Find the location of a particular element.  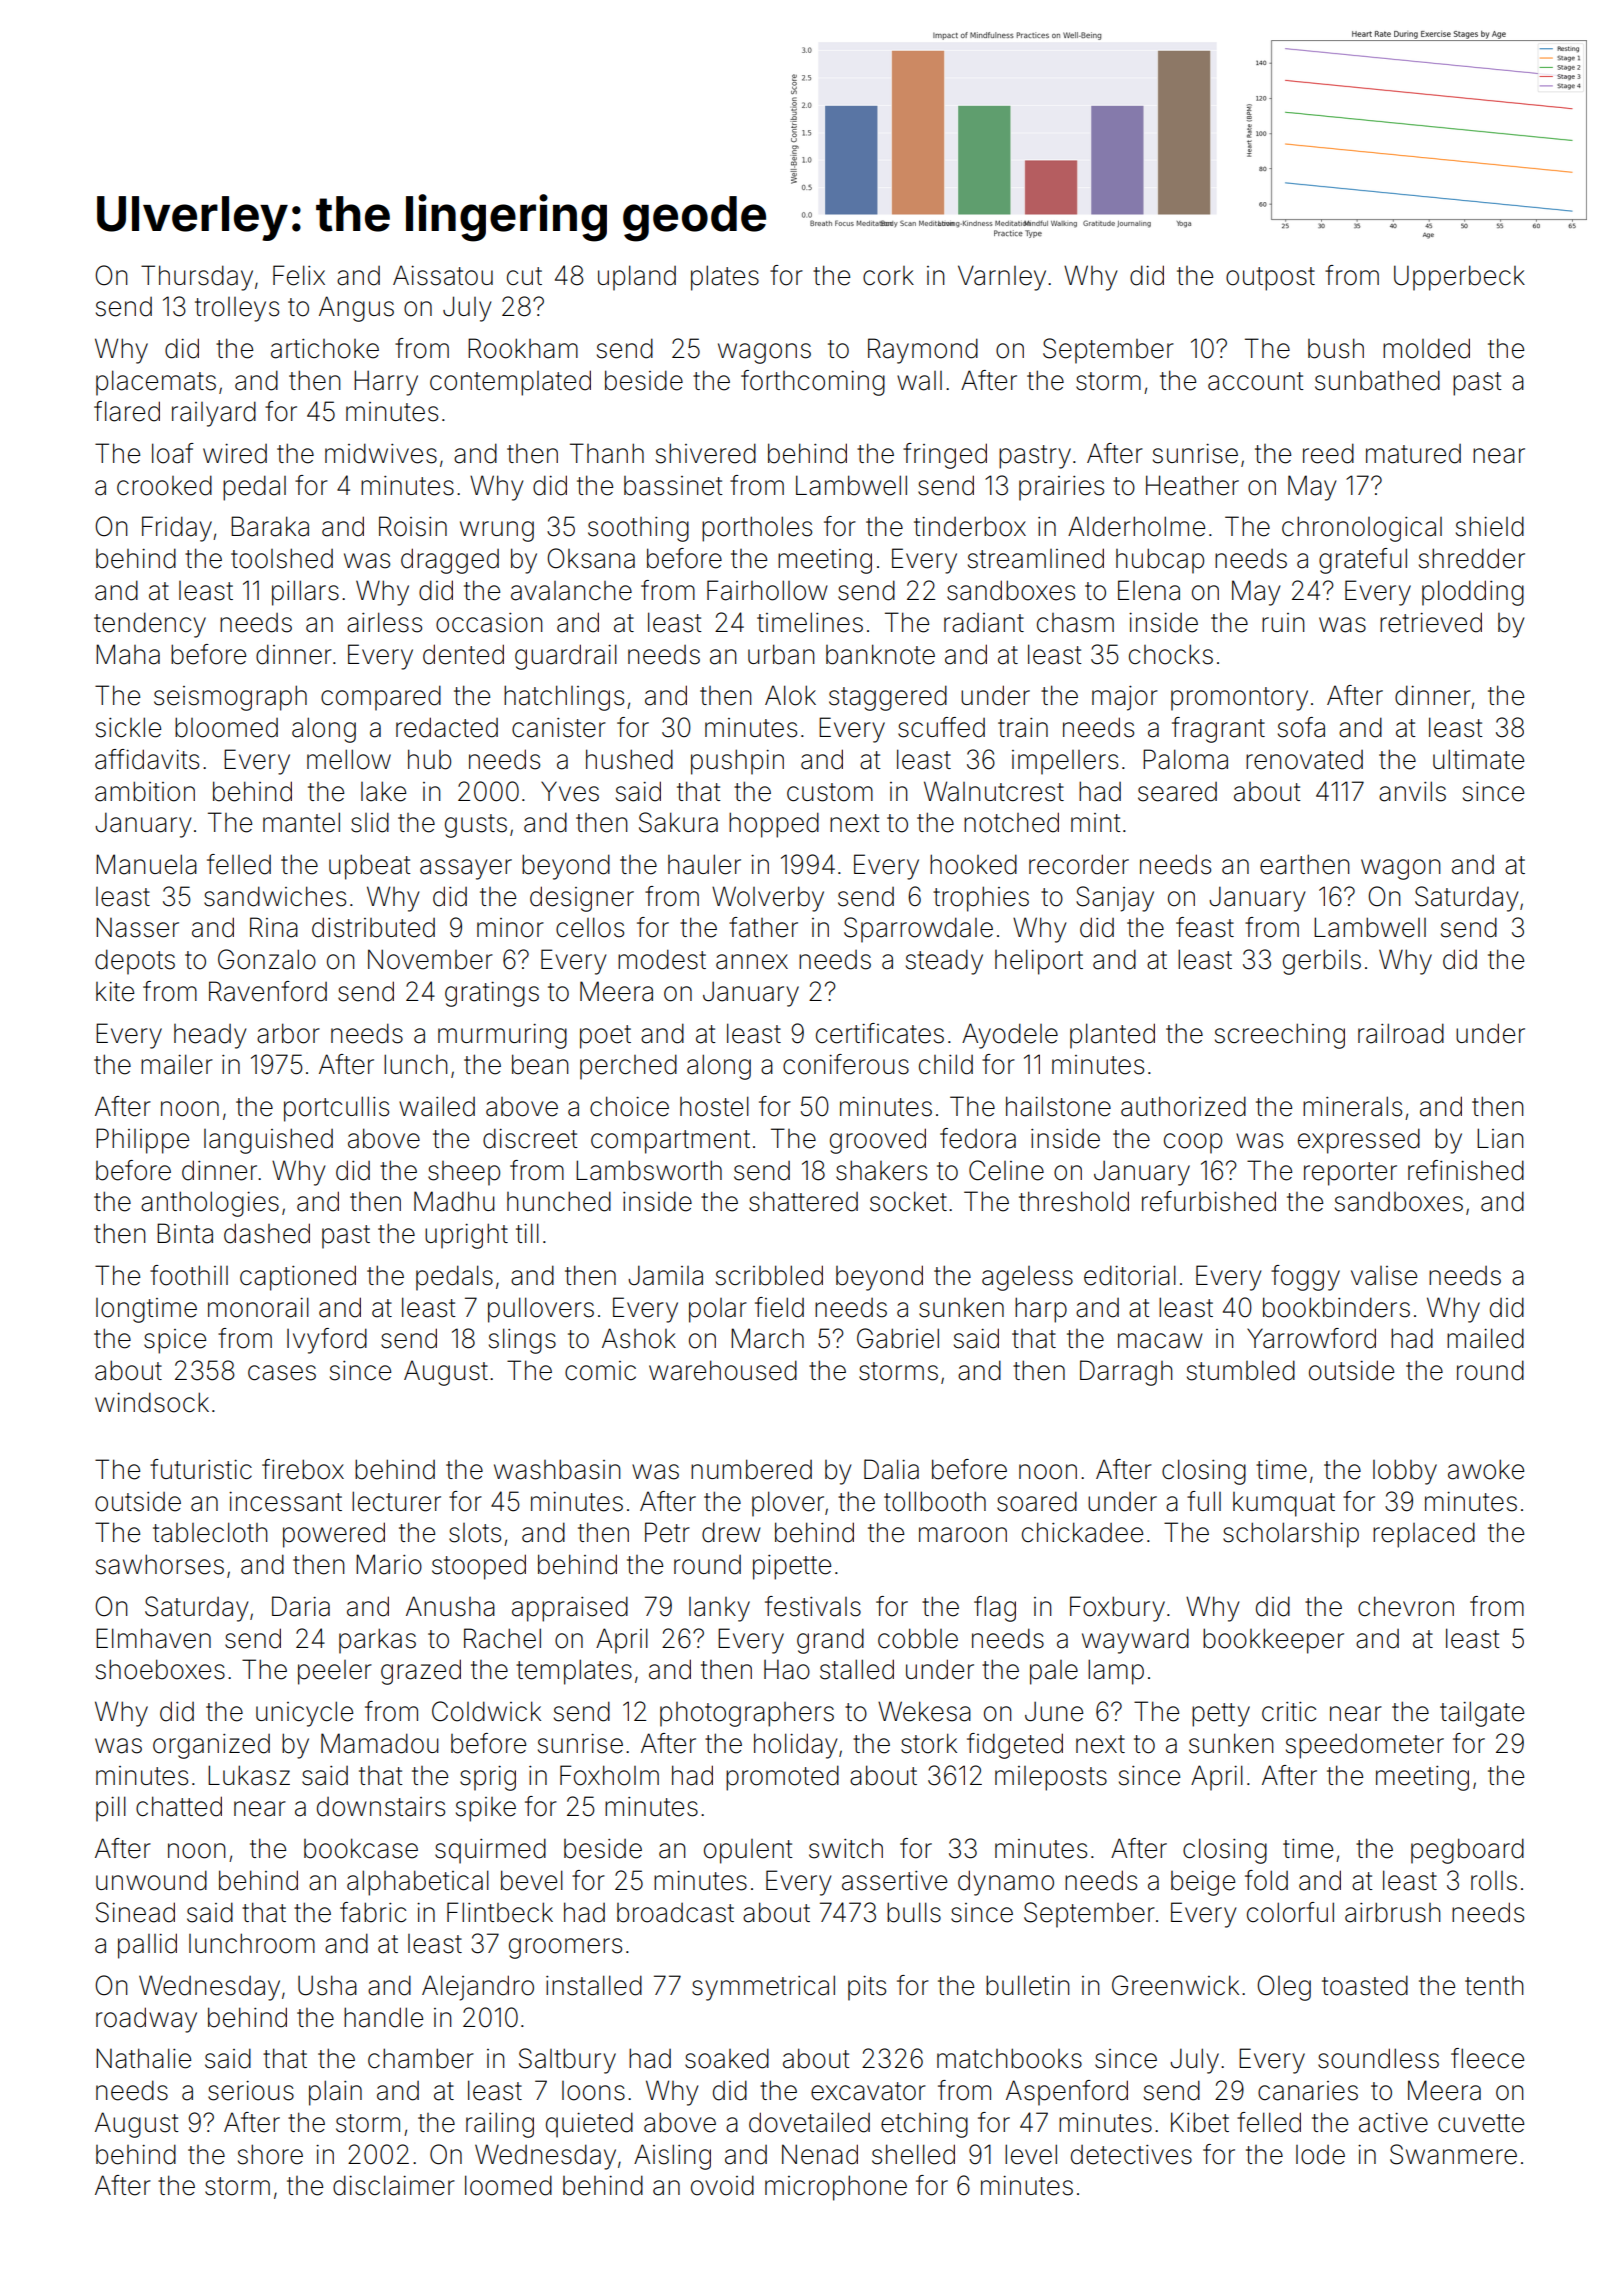

minor is located at coordinates (510, 928).
